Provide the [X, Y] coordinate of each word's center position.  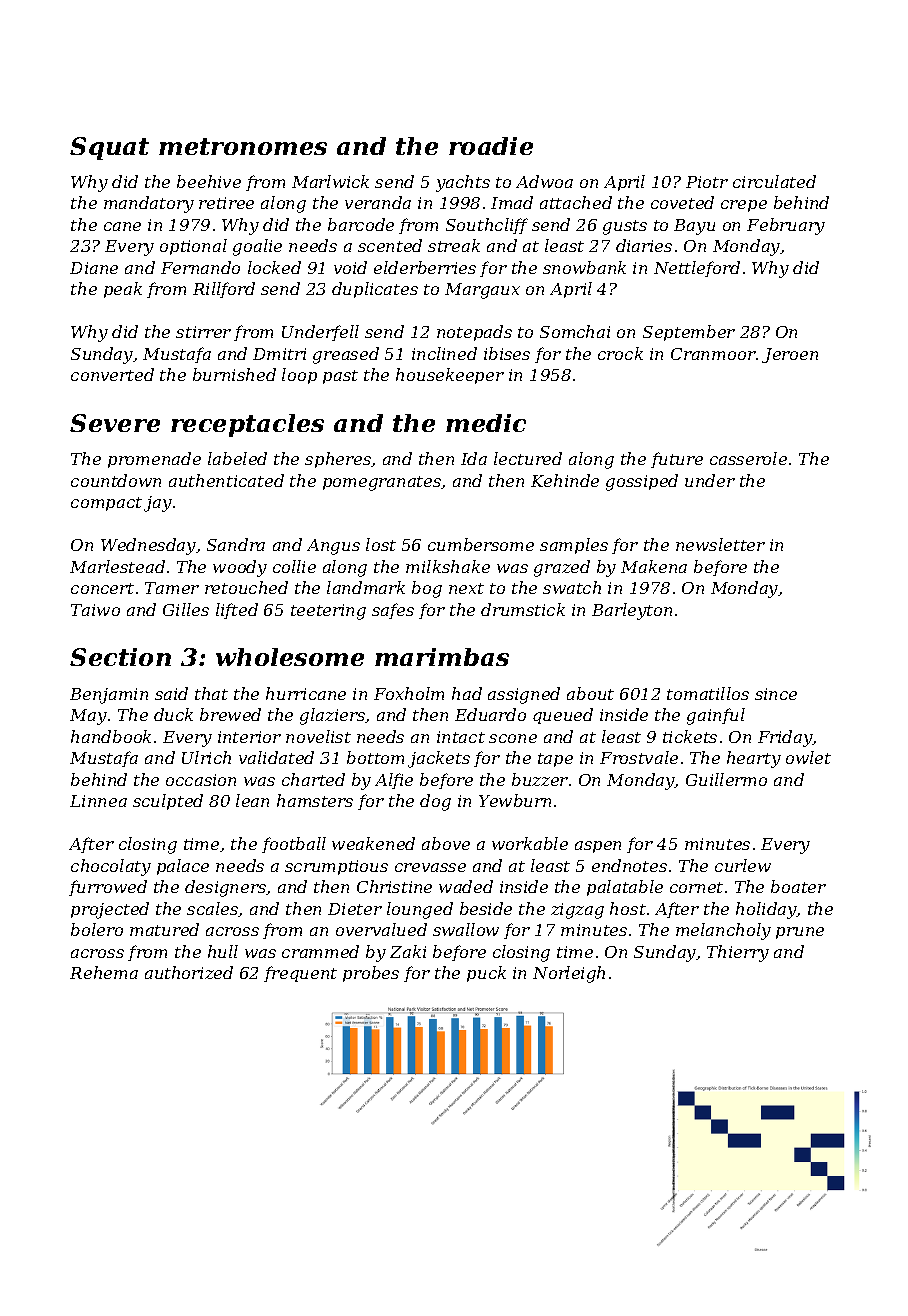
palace [183, 867]
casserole [748, 458]
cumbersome [481, 544]
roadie [491, 146]
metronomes [243, 146]
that [211, 693]
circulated [774, 181]
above [446, 843]
